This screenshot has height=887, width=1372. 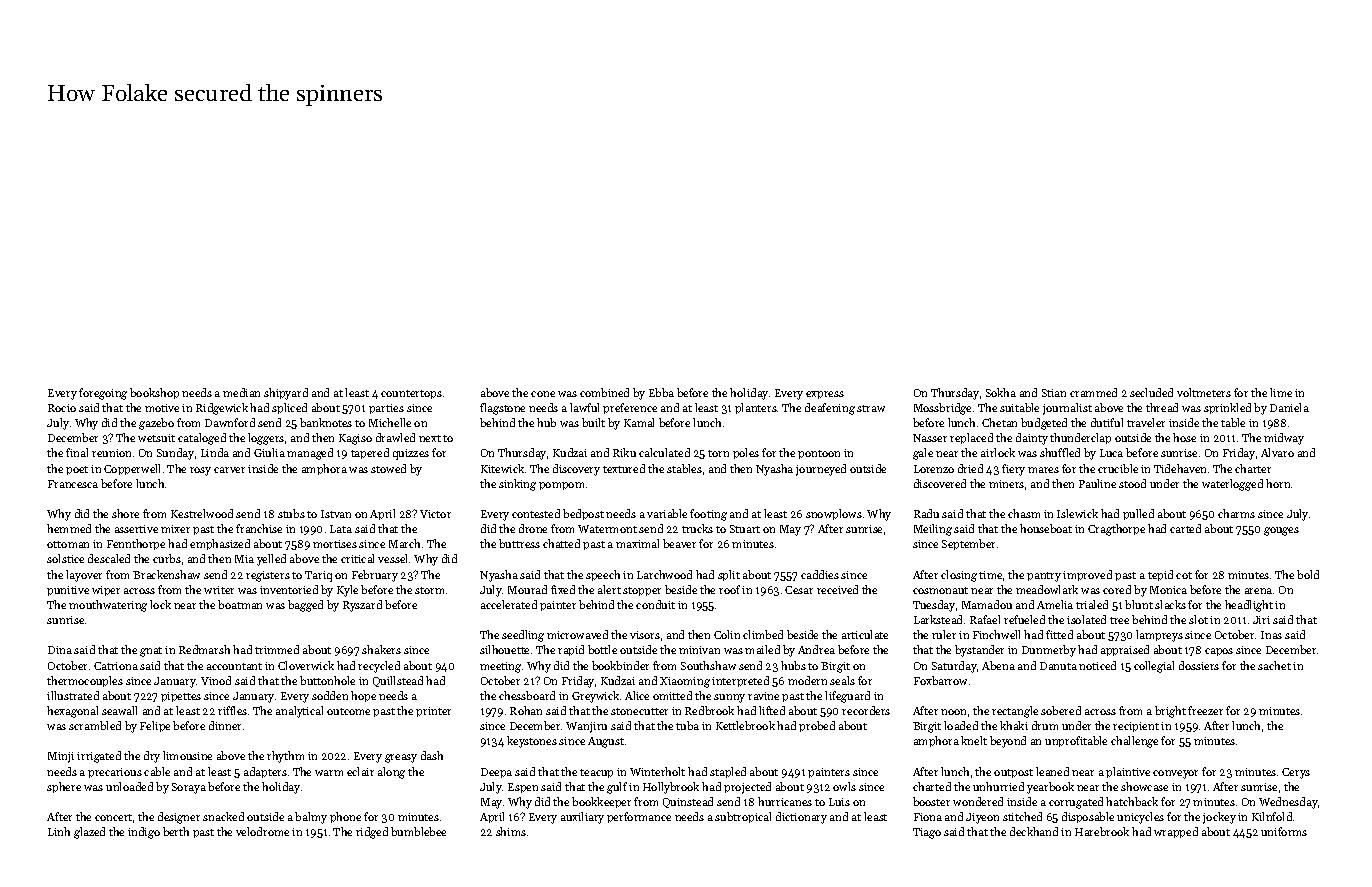 What do you see at coordinates (1205, 710) in the screenshot?
I see `freezer` at bounding box center [1205, 710].
